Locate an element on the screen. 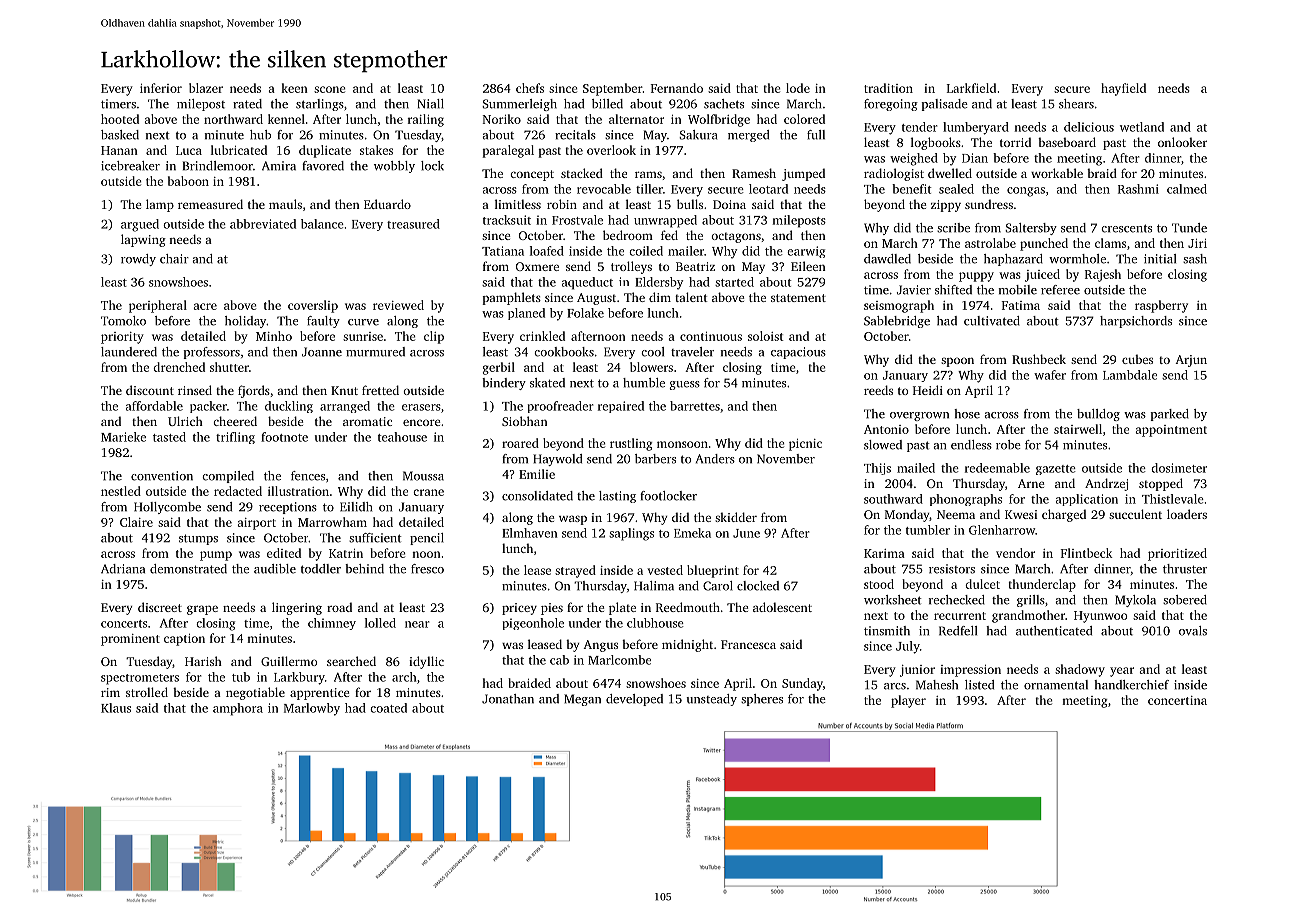 This screenshot has width=1308, height=924. lode is located at coordinates (798, 88).
